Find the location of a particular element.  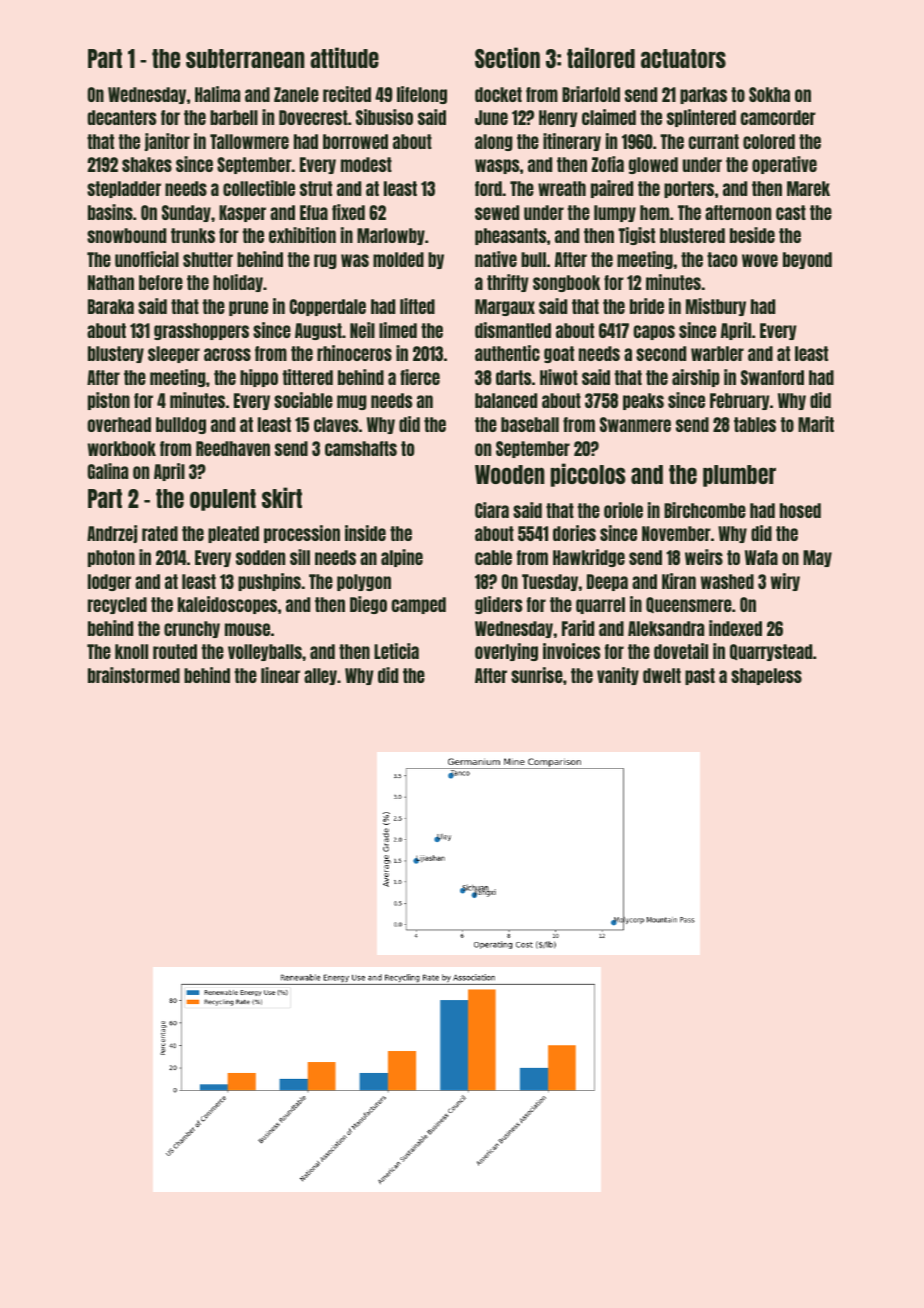

knoll is located at coordinates (131, 651).
